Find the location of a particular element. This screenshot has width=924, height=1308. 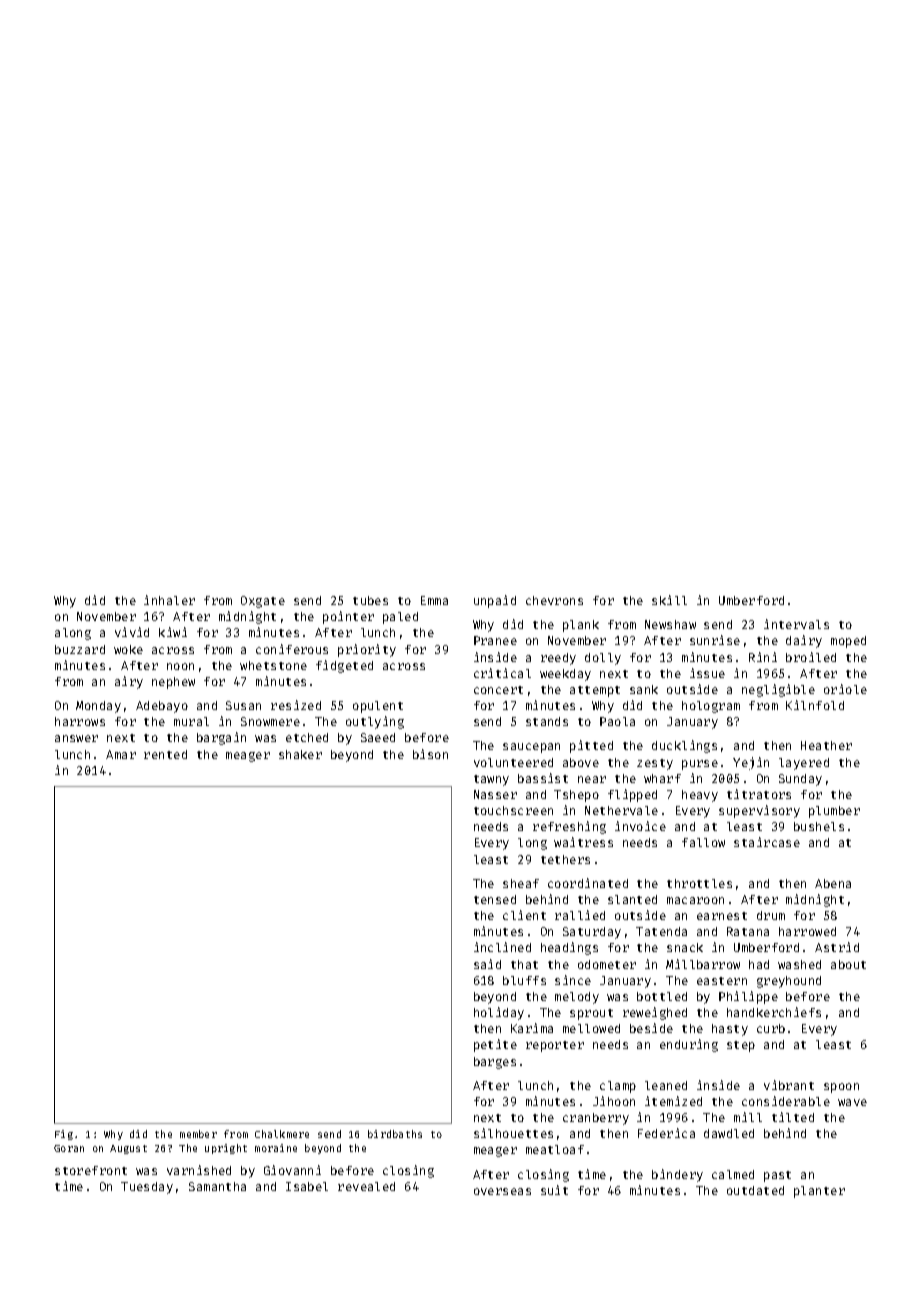

tensed is located at coordinates (495, 899).
